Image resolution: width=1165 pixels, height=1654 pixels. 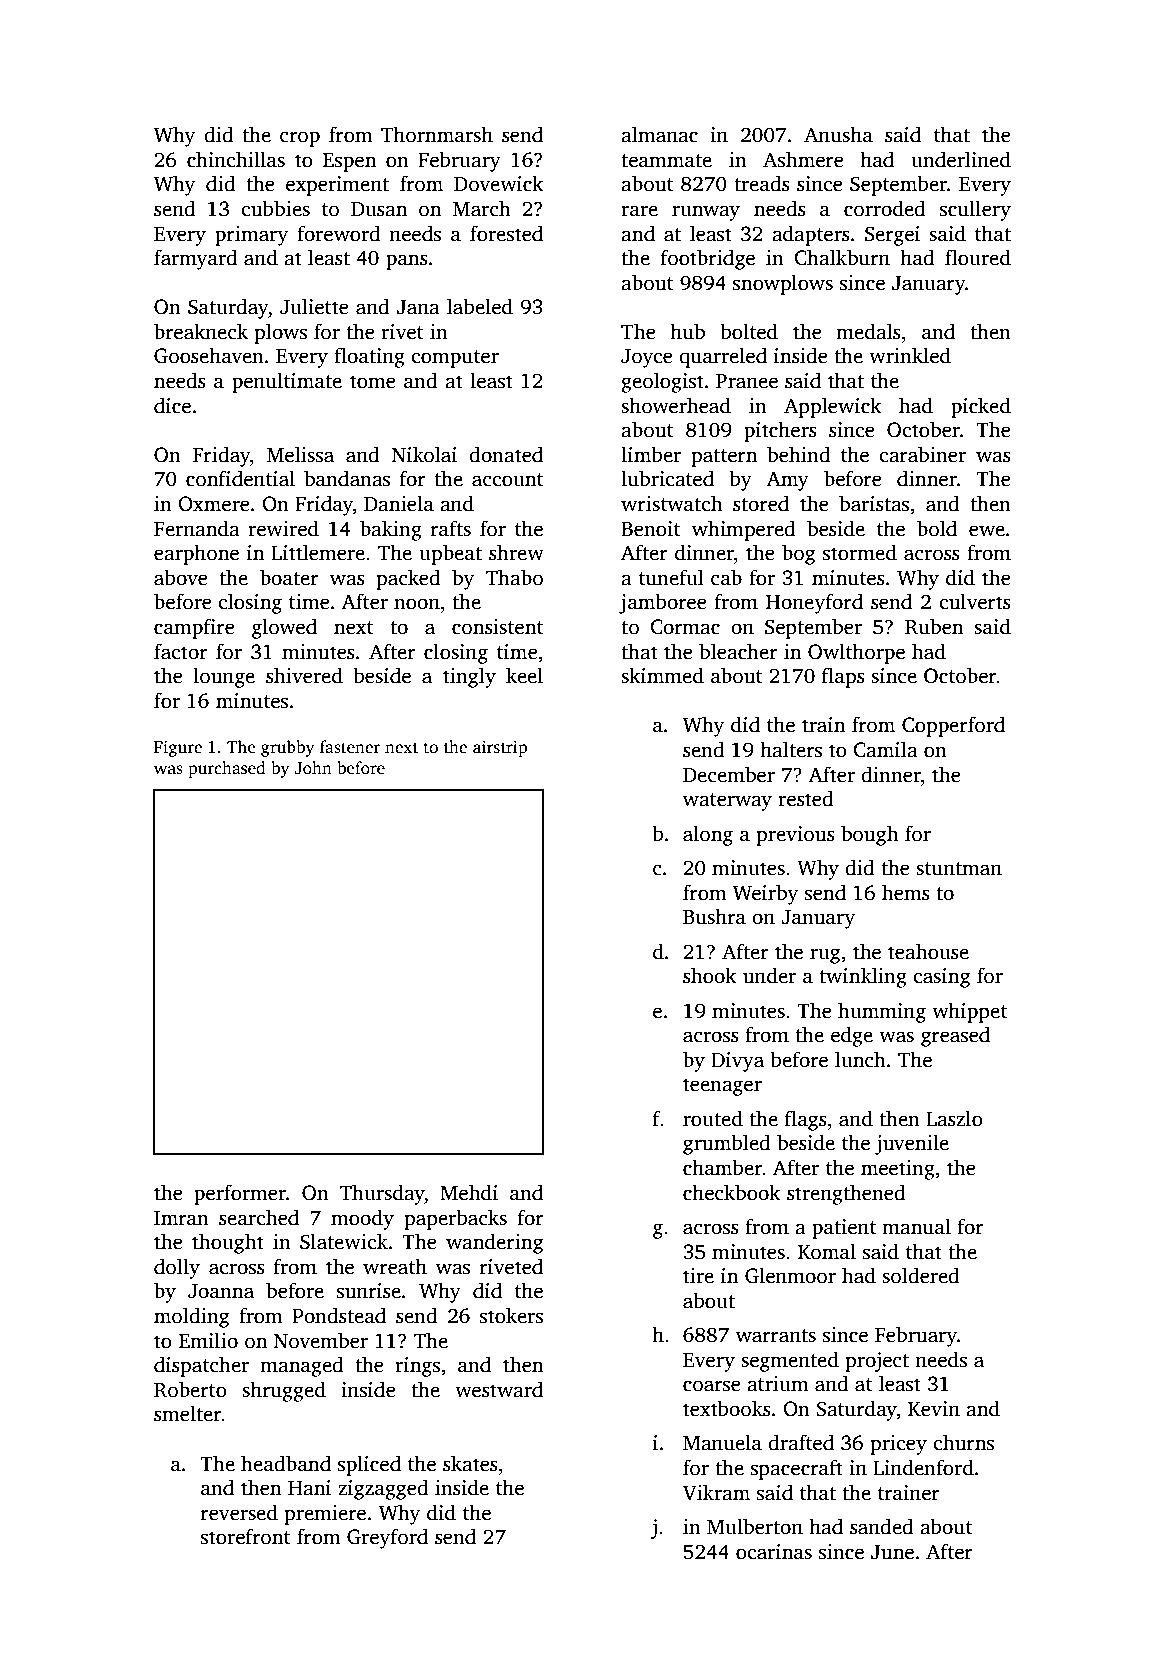 What do you see at coordinates (838, 134) in the screenshot?
I see `Anusha` at bounding box center [838, 134].
